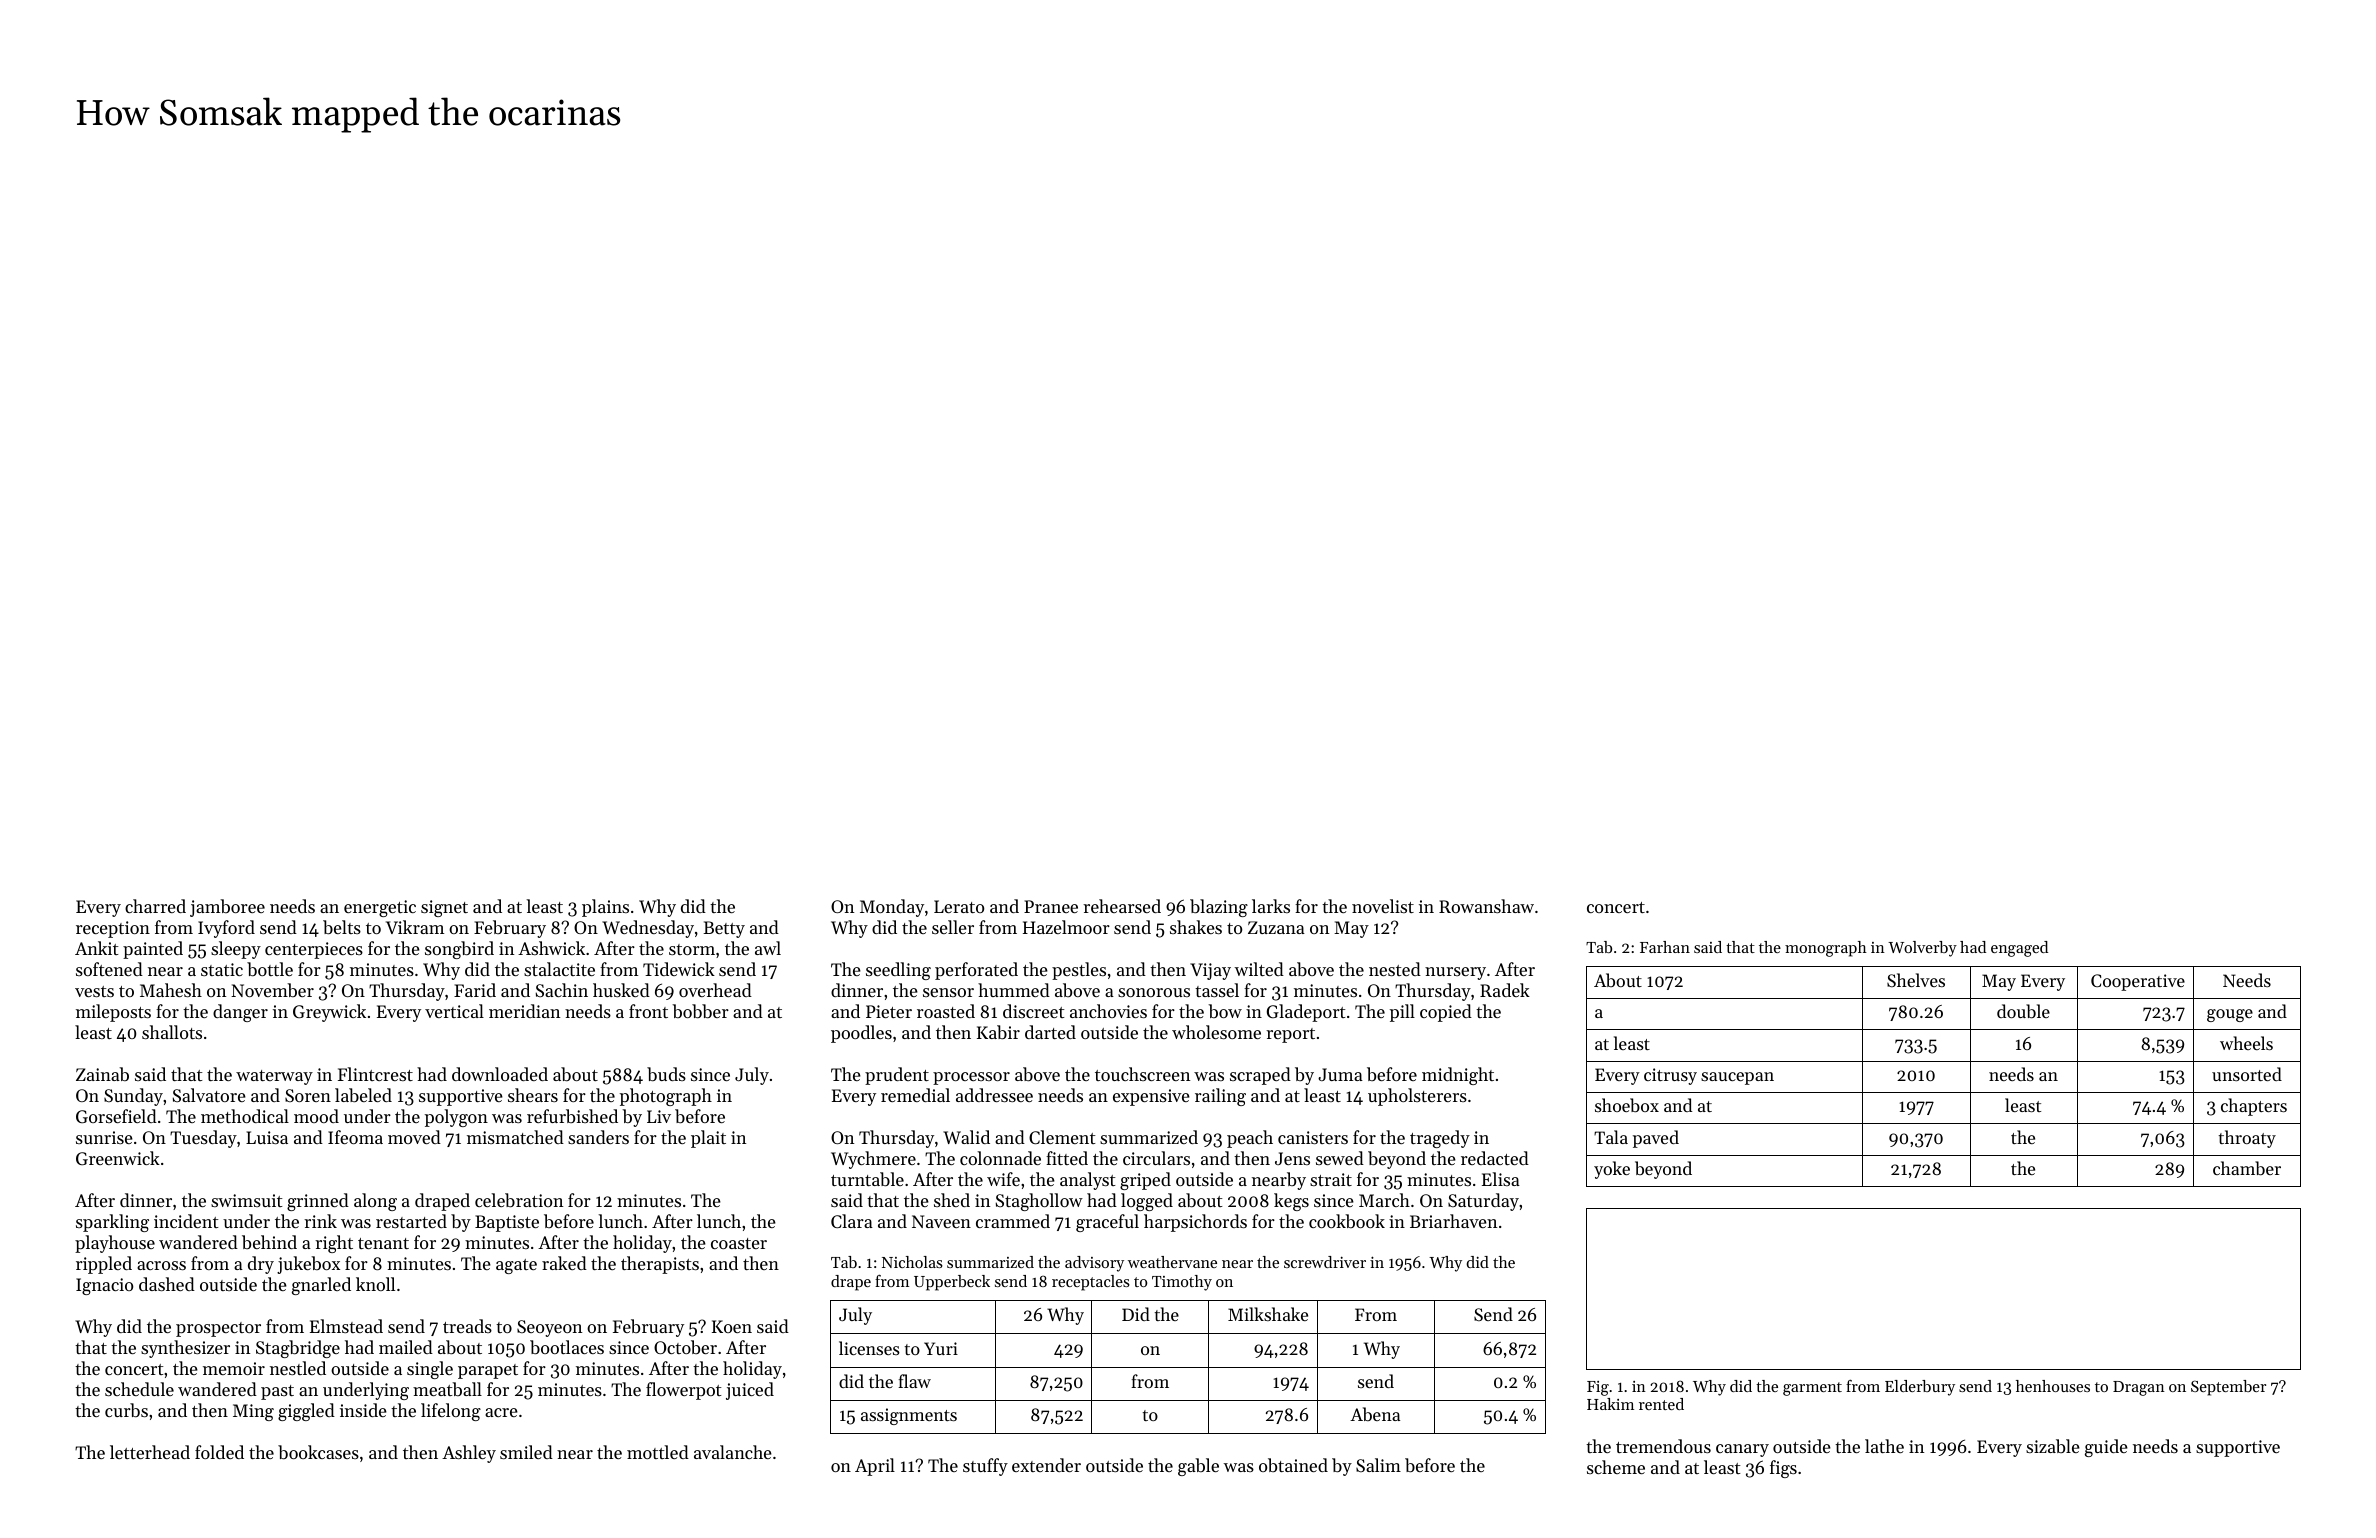  What do you see at coordinates (1486, 906) in the screenshot?
I see `Rowanshaw` at bounding box center [1486, 906].
